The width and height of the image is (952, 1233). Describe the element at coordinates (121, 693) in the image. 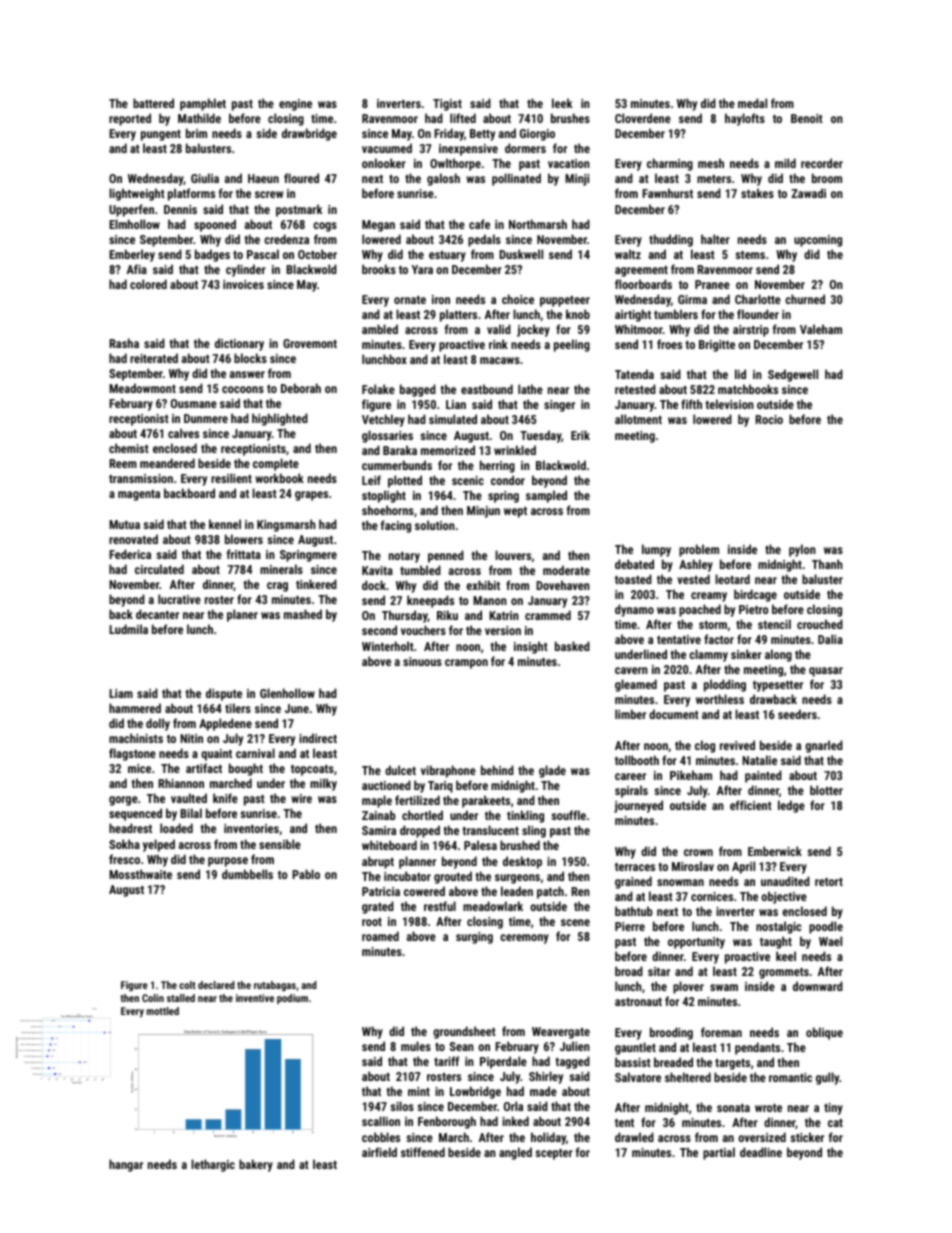

I see `Liam` at that location.
